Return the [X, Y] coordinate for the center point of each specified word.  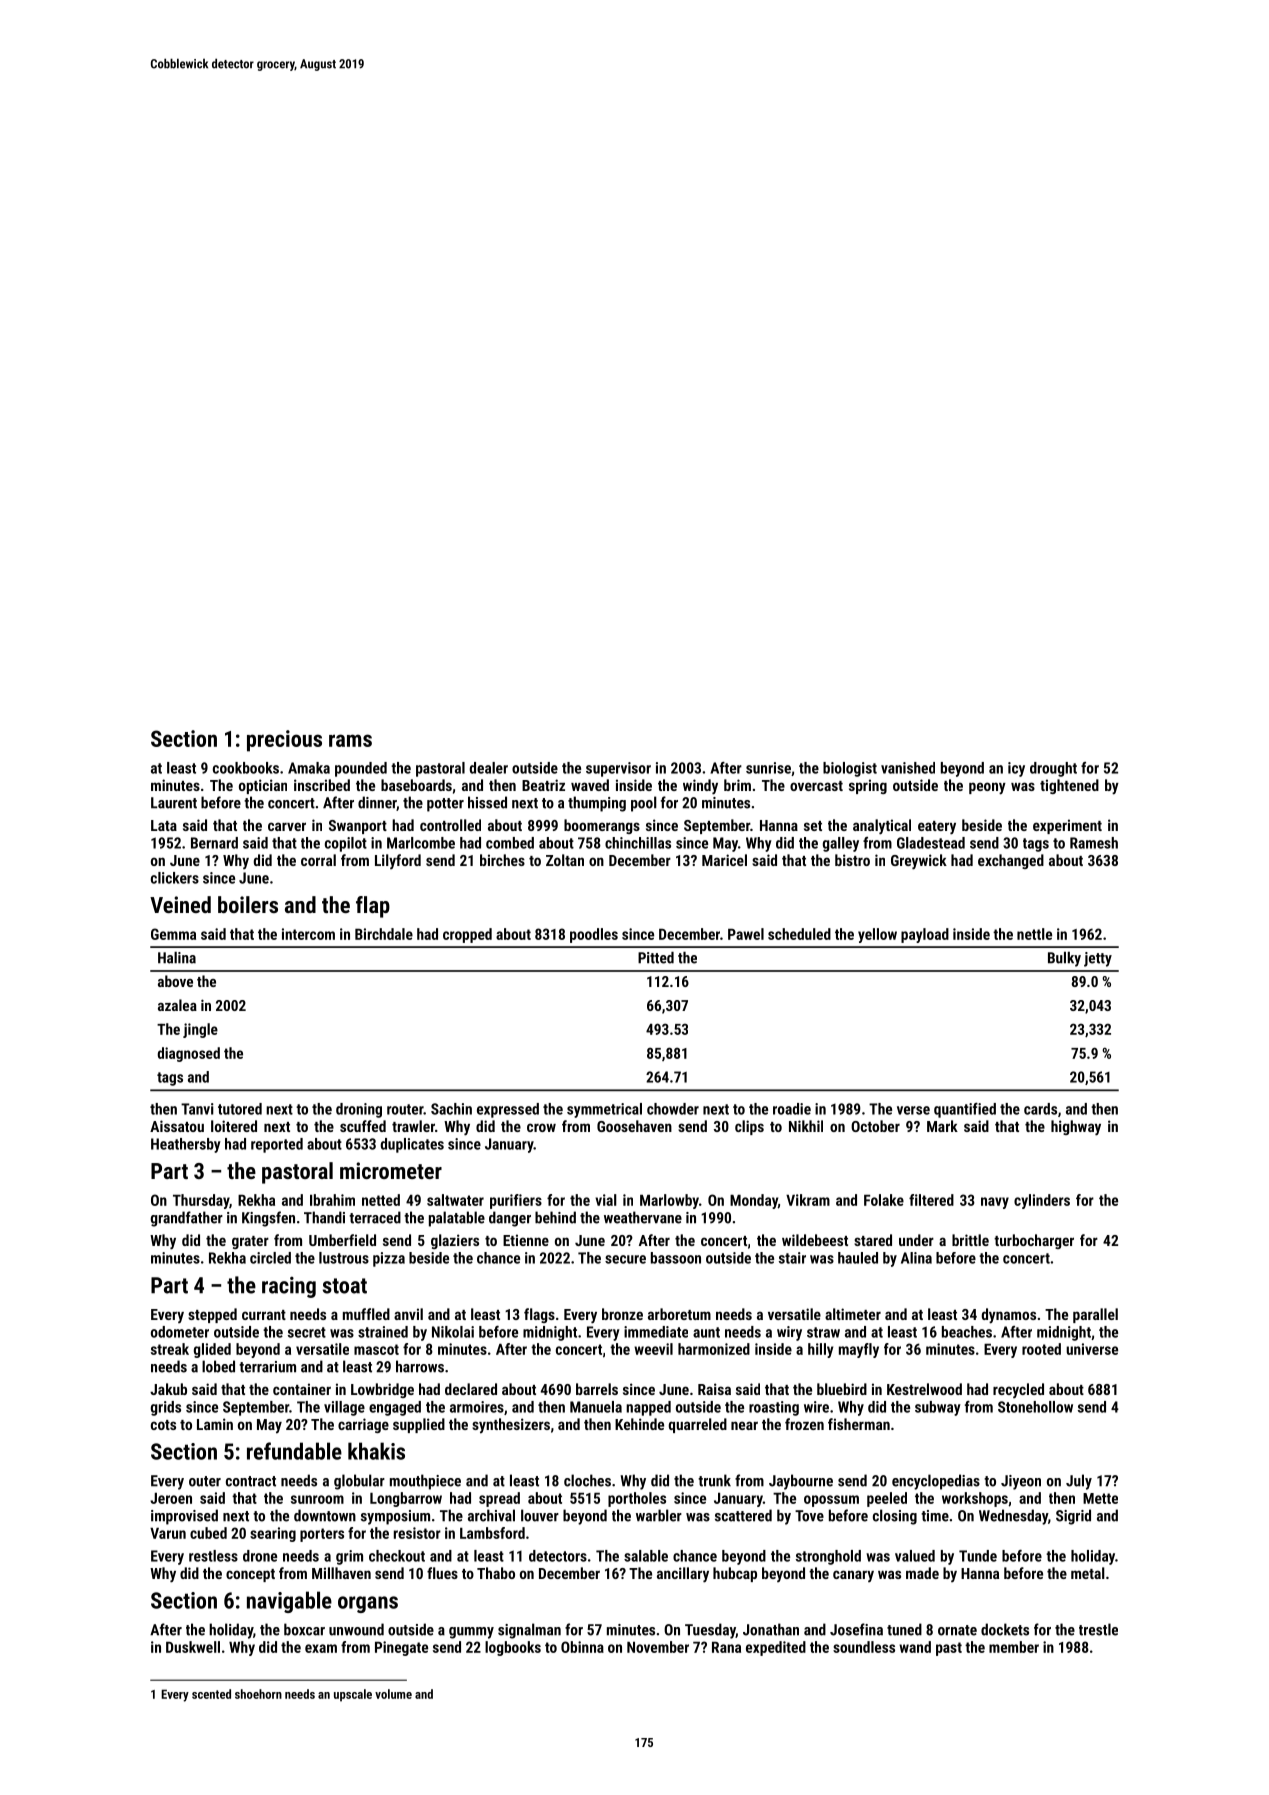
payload [925, 935]
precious [284, 741]
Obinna [582, 1647]
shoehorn [258, 1694]
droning [359, 1110]
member [1014, 1647]
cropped [467, 935]
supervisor [618, 769]
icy [1016, 769]
